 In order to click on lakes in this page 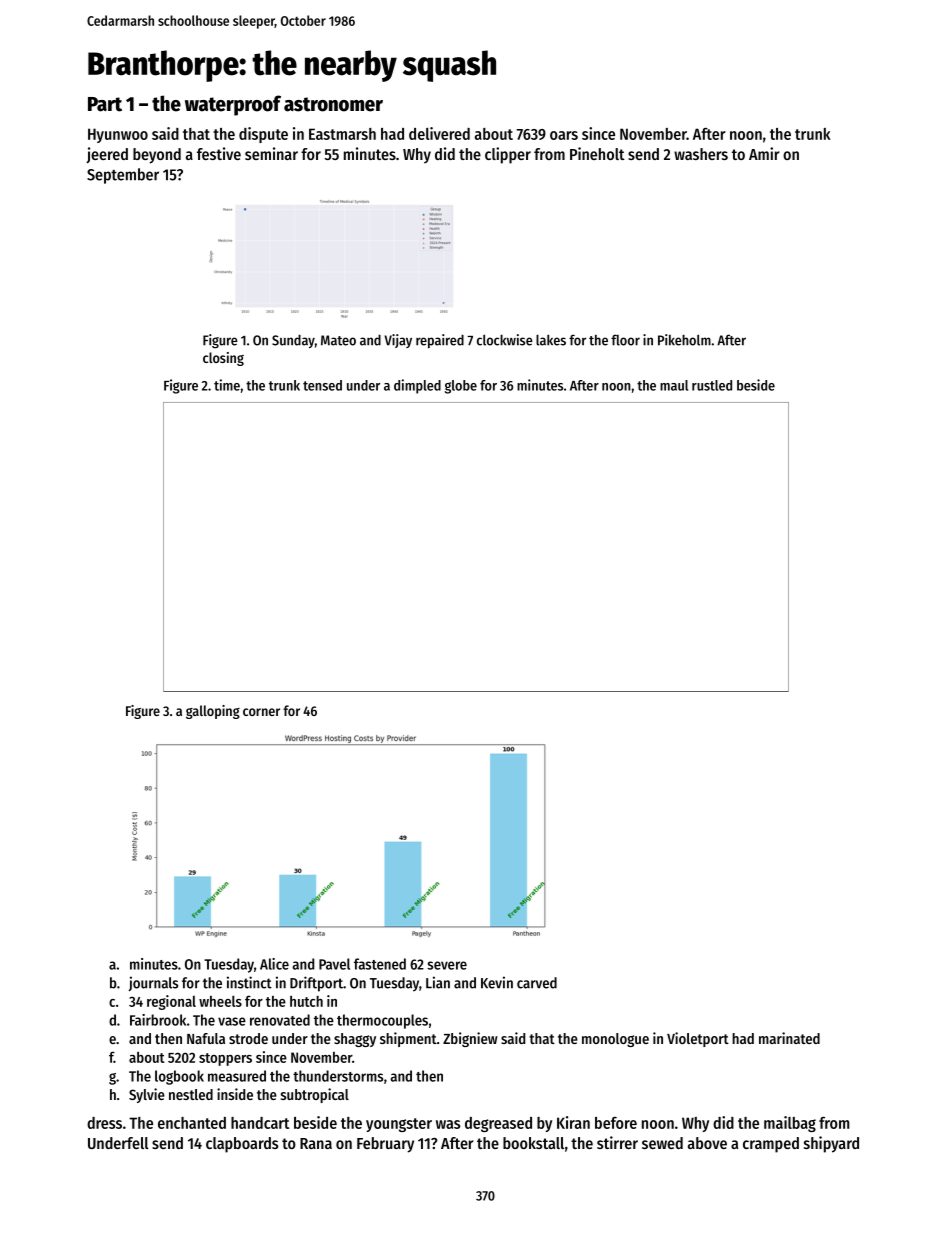, I will do `click(551, 340)`.
